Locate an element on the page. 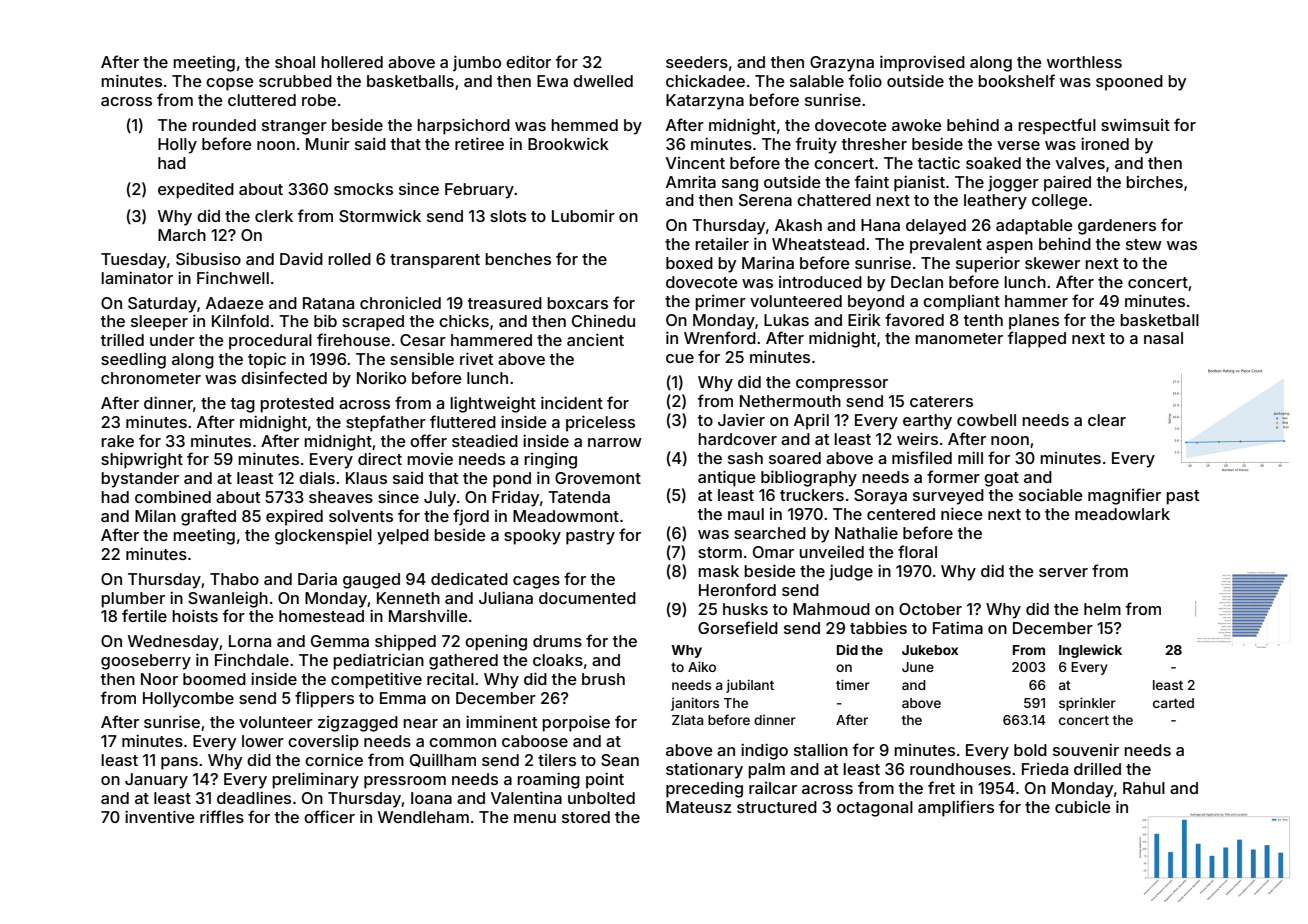 The height and width of the document is (924, 1308). gooseberry is located at coordinates (146, 662).
